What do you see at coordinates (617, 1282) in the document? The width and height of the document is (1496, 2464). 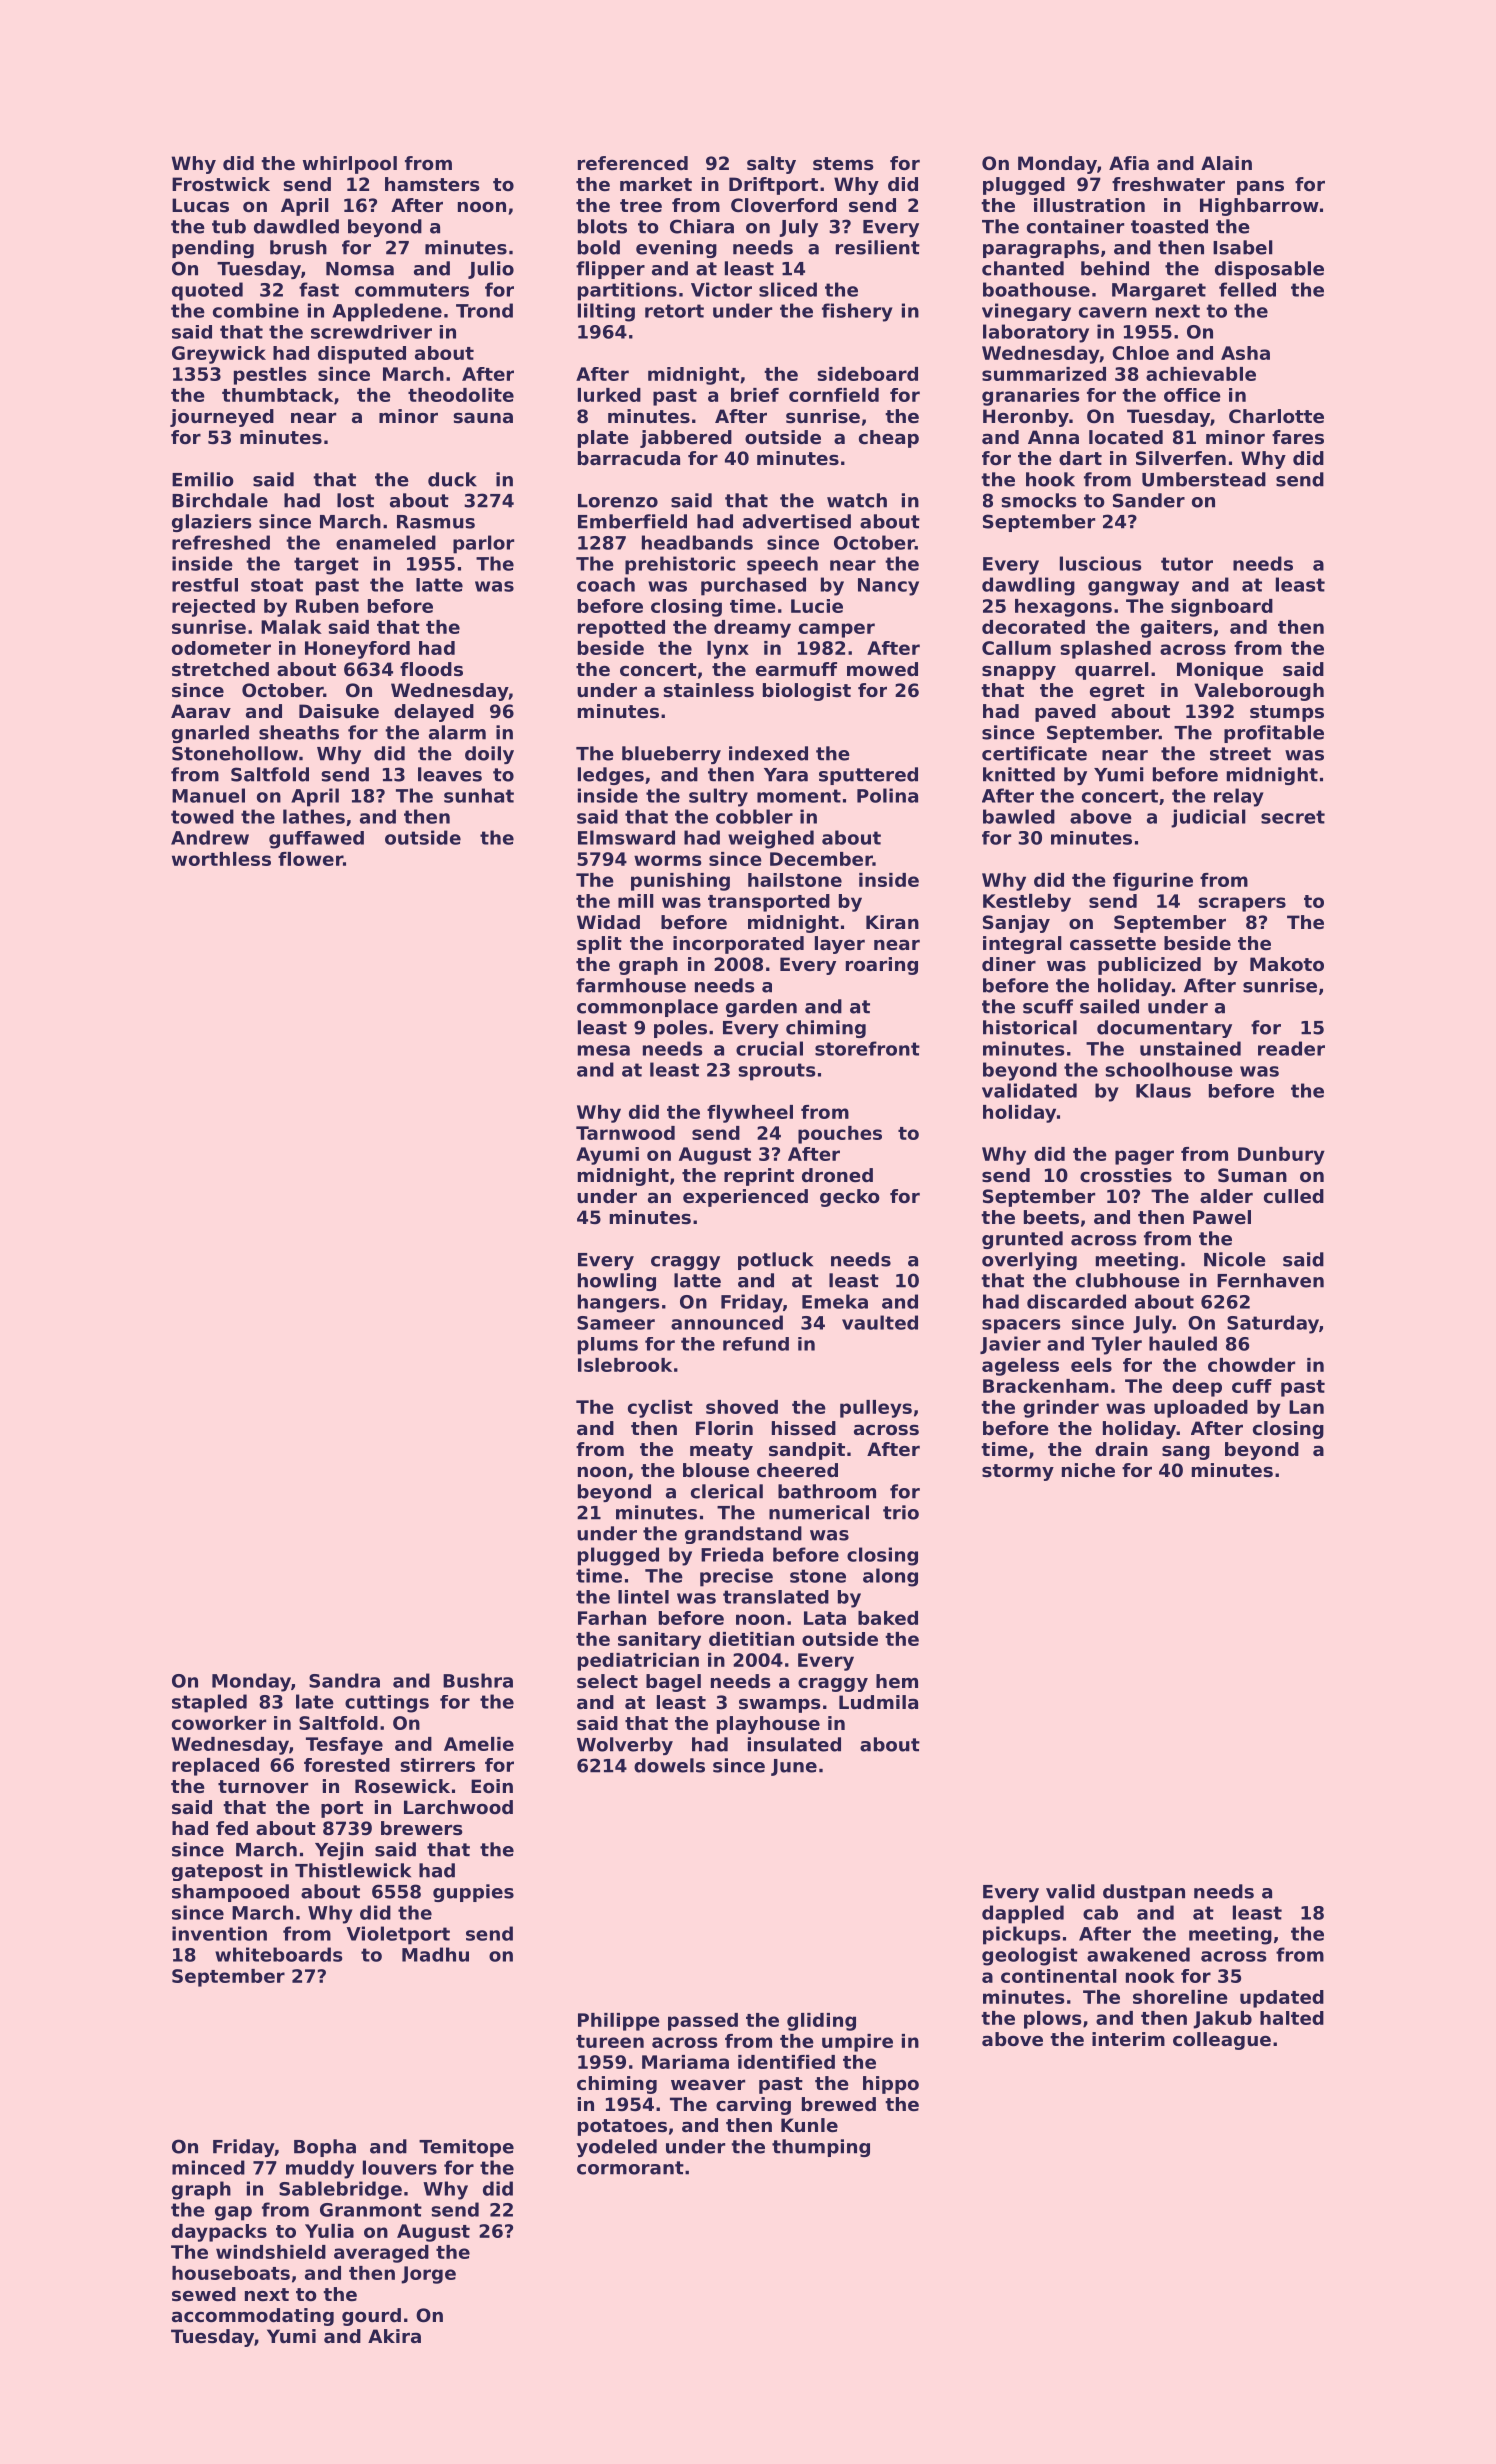 I see `howling` at bounding box center [617, 1282].
